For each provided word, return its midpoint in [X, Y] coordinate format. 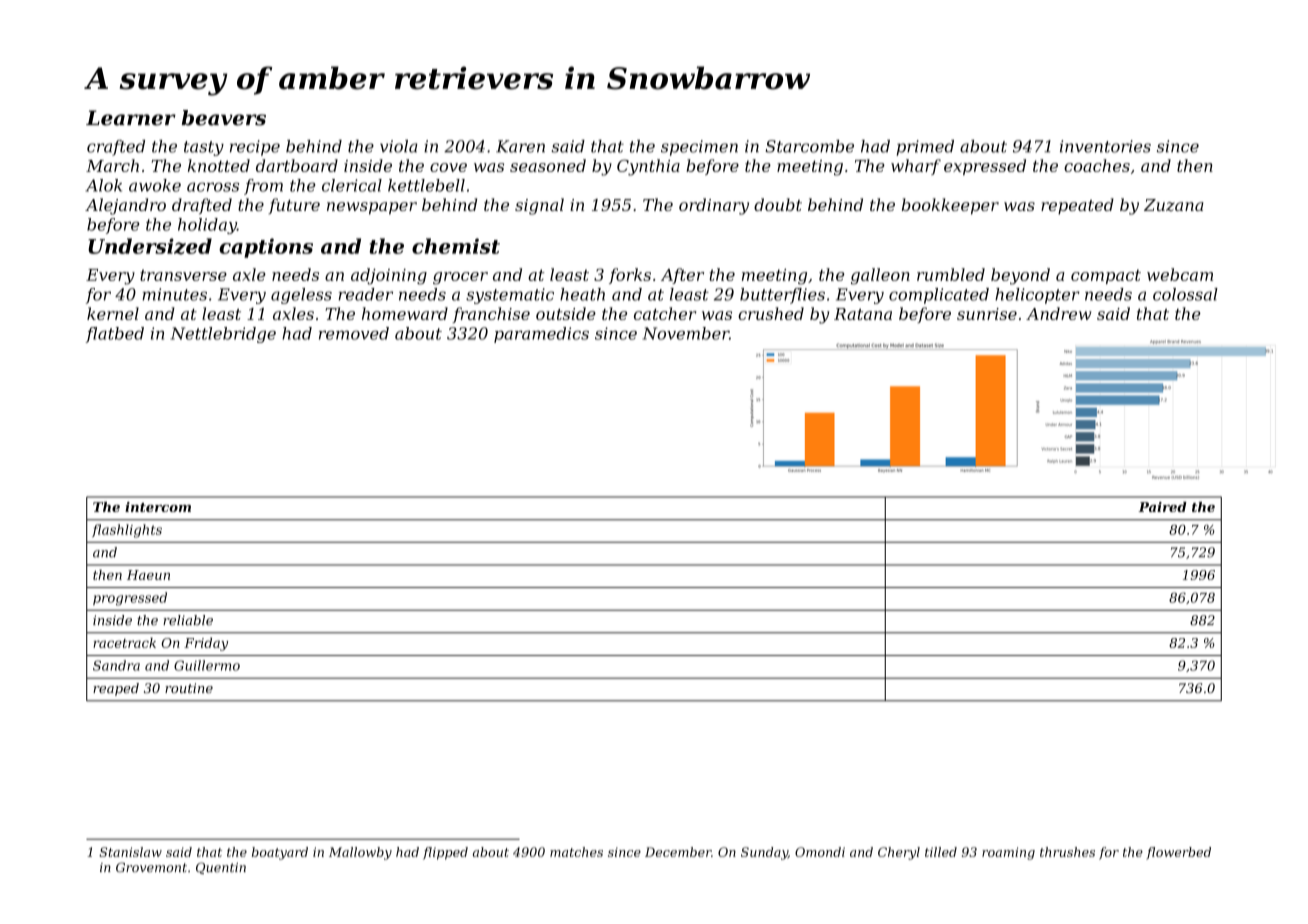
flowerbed [1178, 853]
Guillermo [207, 665]
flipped [445, 853]
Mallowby [360, 853]
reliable [188, 620]
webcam [1180, 274]
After [682, 276]
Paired [1163, 507]
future [294, 206]
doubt [778, 204]
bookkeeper [950, 206]
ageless [301, 296]
